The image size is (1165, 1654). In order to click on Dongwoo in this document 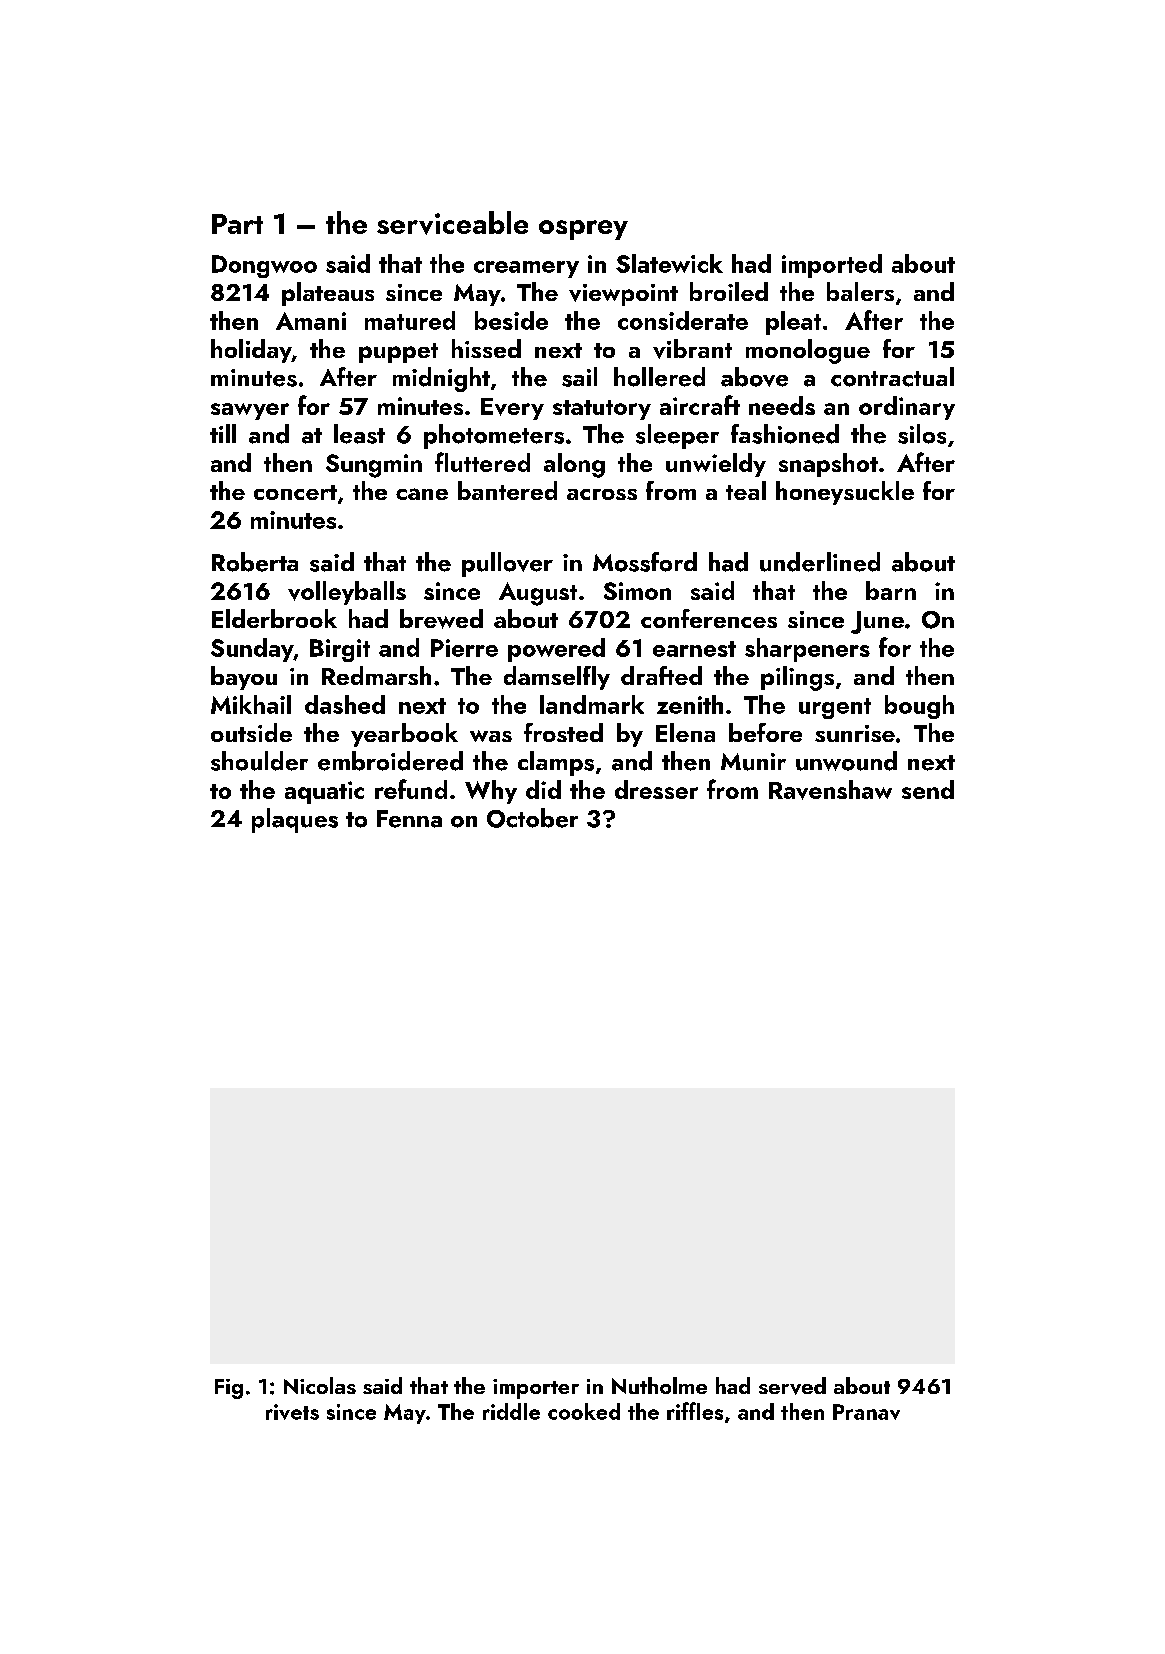, I will do `click(264, 266)`.
